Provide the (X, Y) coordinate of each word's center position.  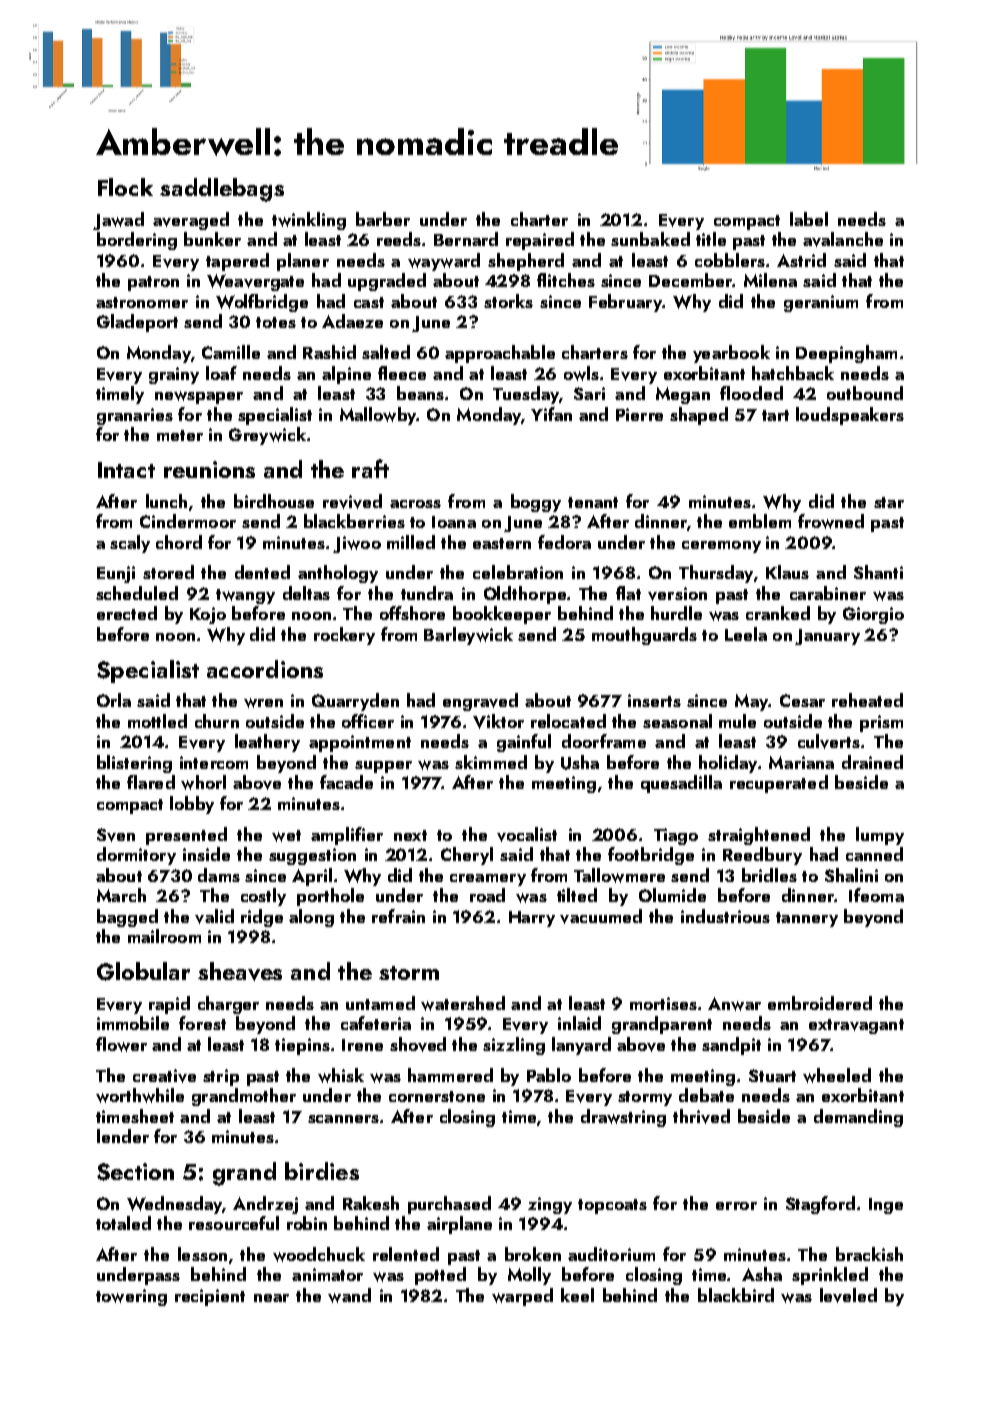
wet (286, 836)
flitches (566, 280)
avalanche (843, 239)
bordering (137, 241)
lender (123, 1136)
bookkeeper (502, 615)
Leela (746, 634)
